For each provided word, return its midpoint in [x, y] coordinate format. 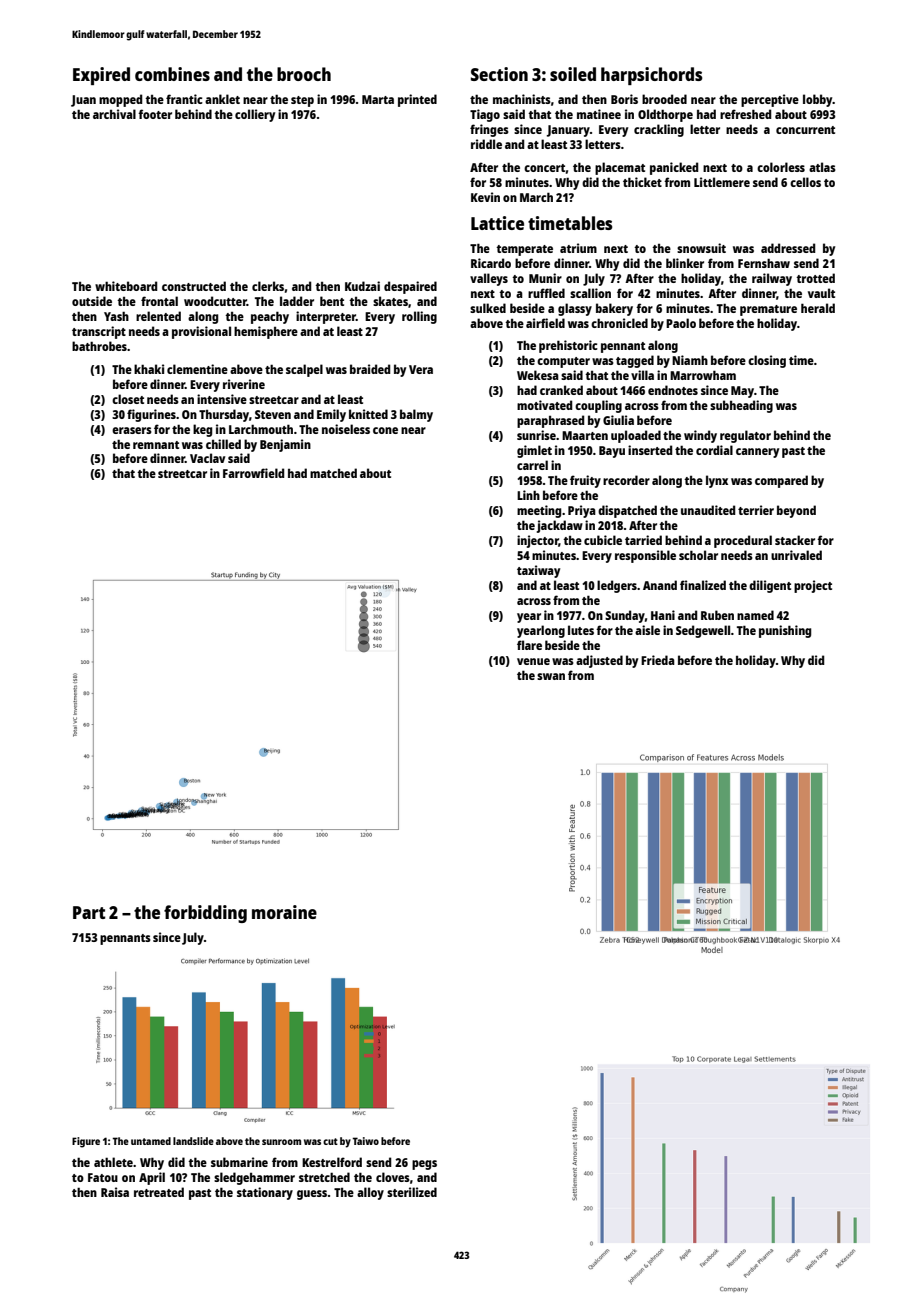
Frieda [658, 660]
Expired [101, 76]
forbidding [205, 914]
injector [538, 541]
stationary [265, 1193]
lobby [818, 100]
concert [545, 168]
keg [202, 430]
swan [551, 676]
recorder [626, 480]
